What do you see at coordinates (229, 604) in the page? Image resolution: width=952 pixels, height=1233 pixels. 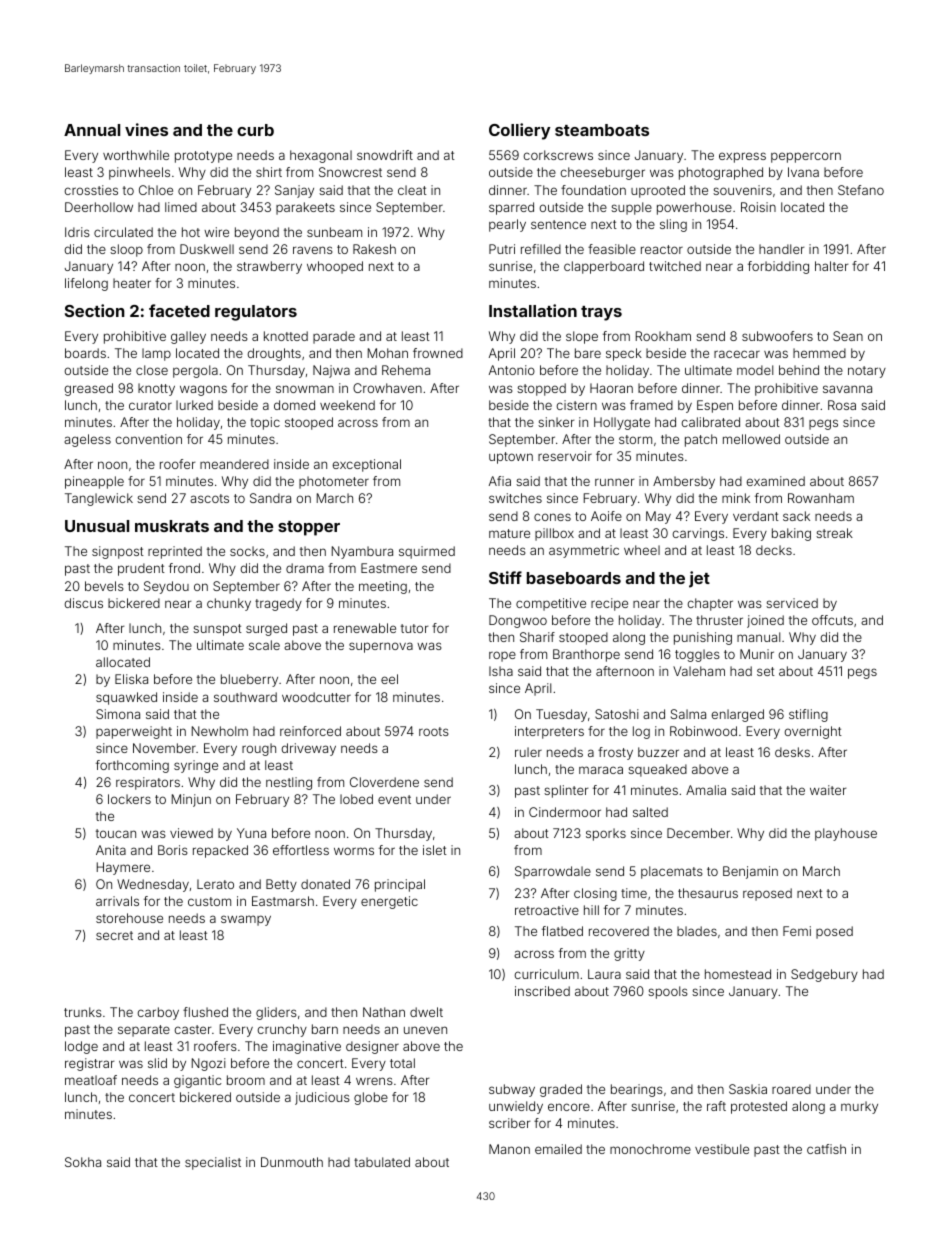 I see `chunky` at bounding box center [229, 604].
